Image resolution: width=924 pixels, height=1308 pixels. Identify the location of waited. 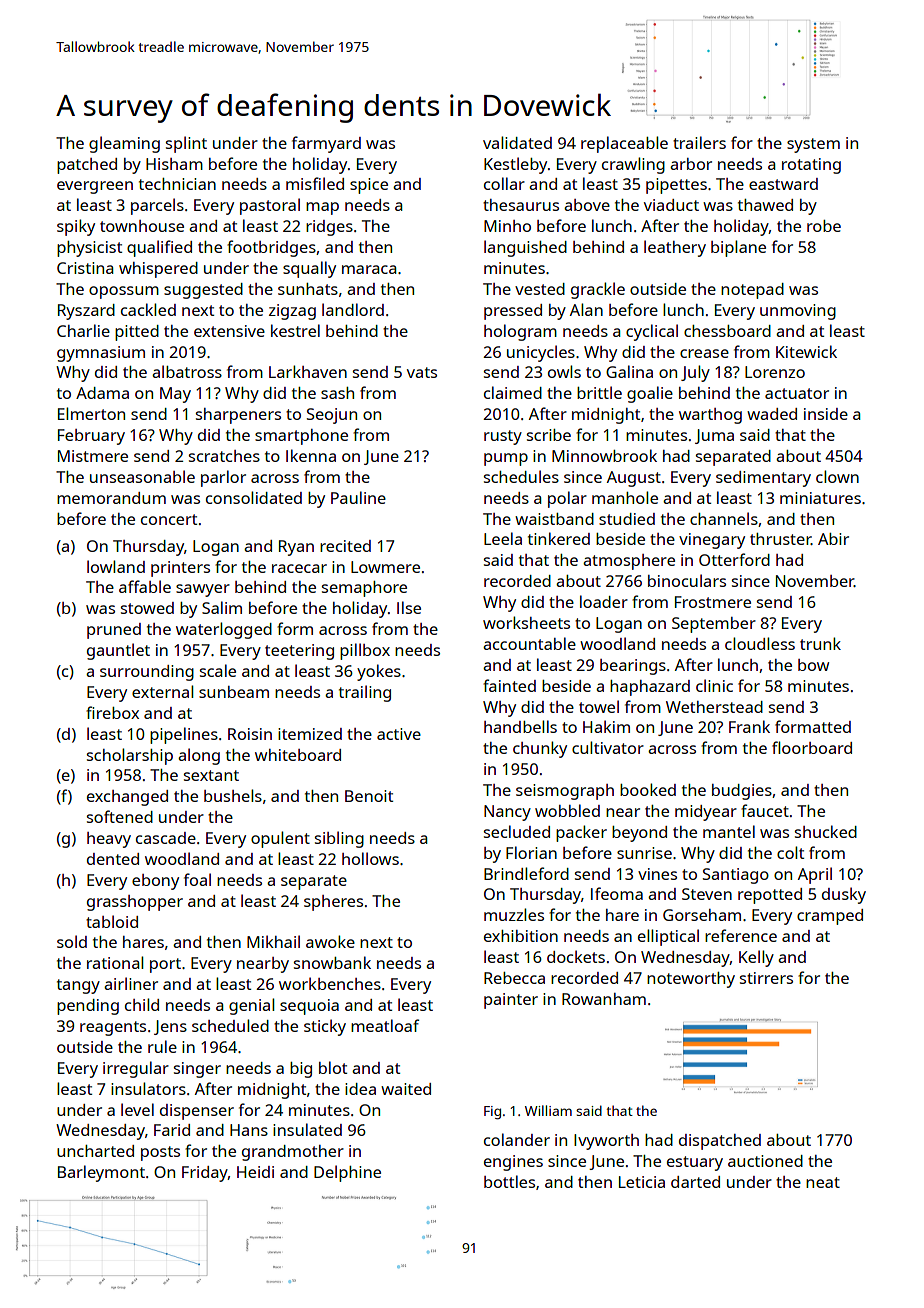
(406, 1089).
